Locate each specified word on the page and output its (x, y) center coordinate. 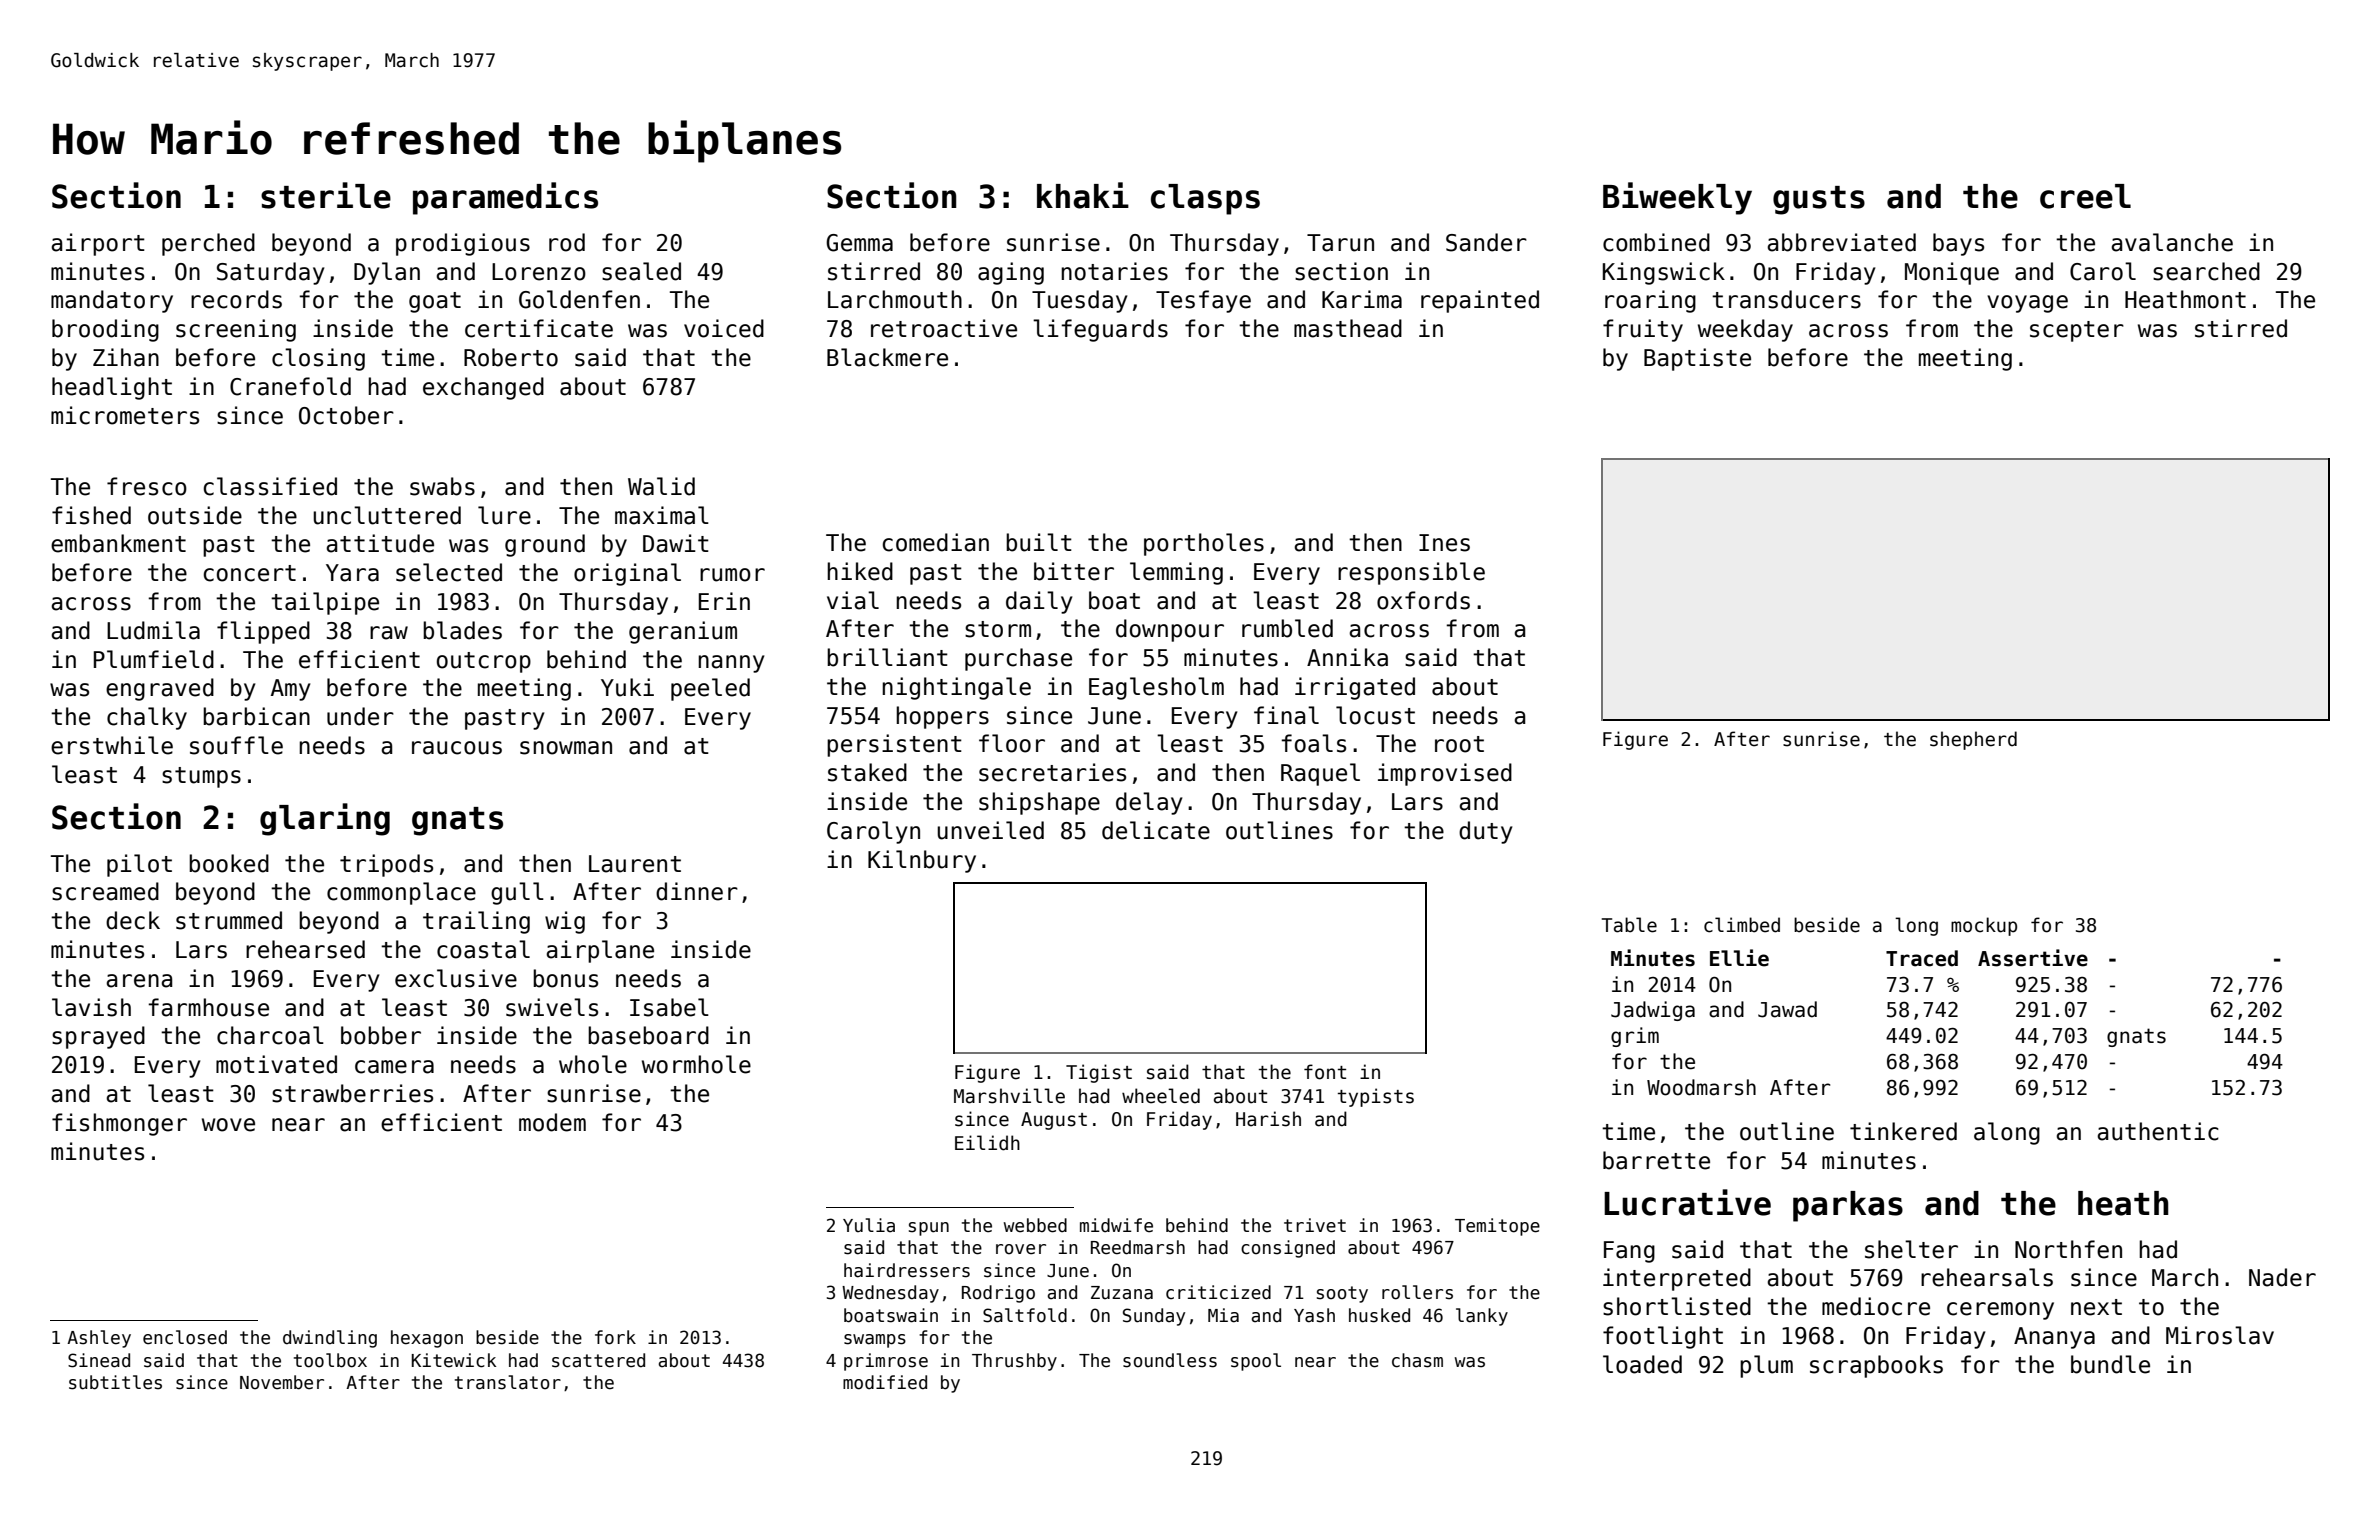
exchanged (483, 388)
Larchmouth (895, 299)
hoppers (942, 717)
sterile (326, 195)
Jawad (1787, 1009)
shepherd (1973, 740)
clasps (1205, 199)
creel (2085, 196)
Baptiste (1697, 359)
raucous (457, 748)
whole (593, 1064)
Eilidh (987, 1143)
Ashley (99, 1339)
